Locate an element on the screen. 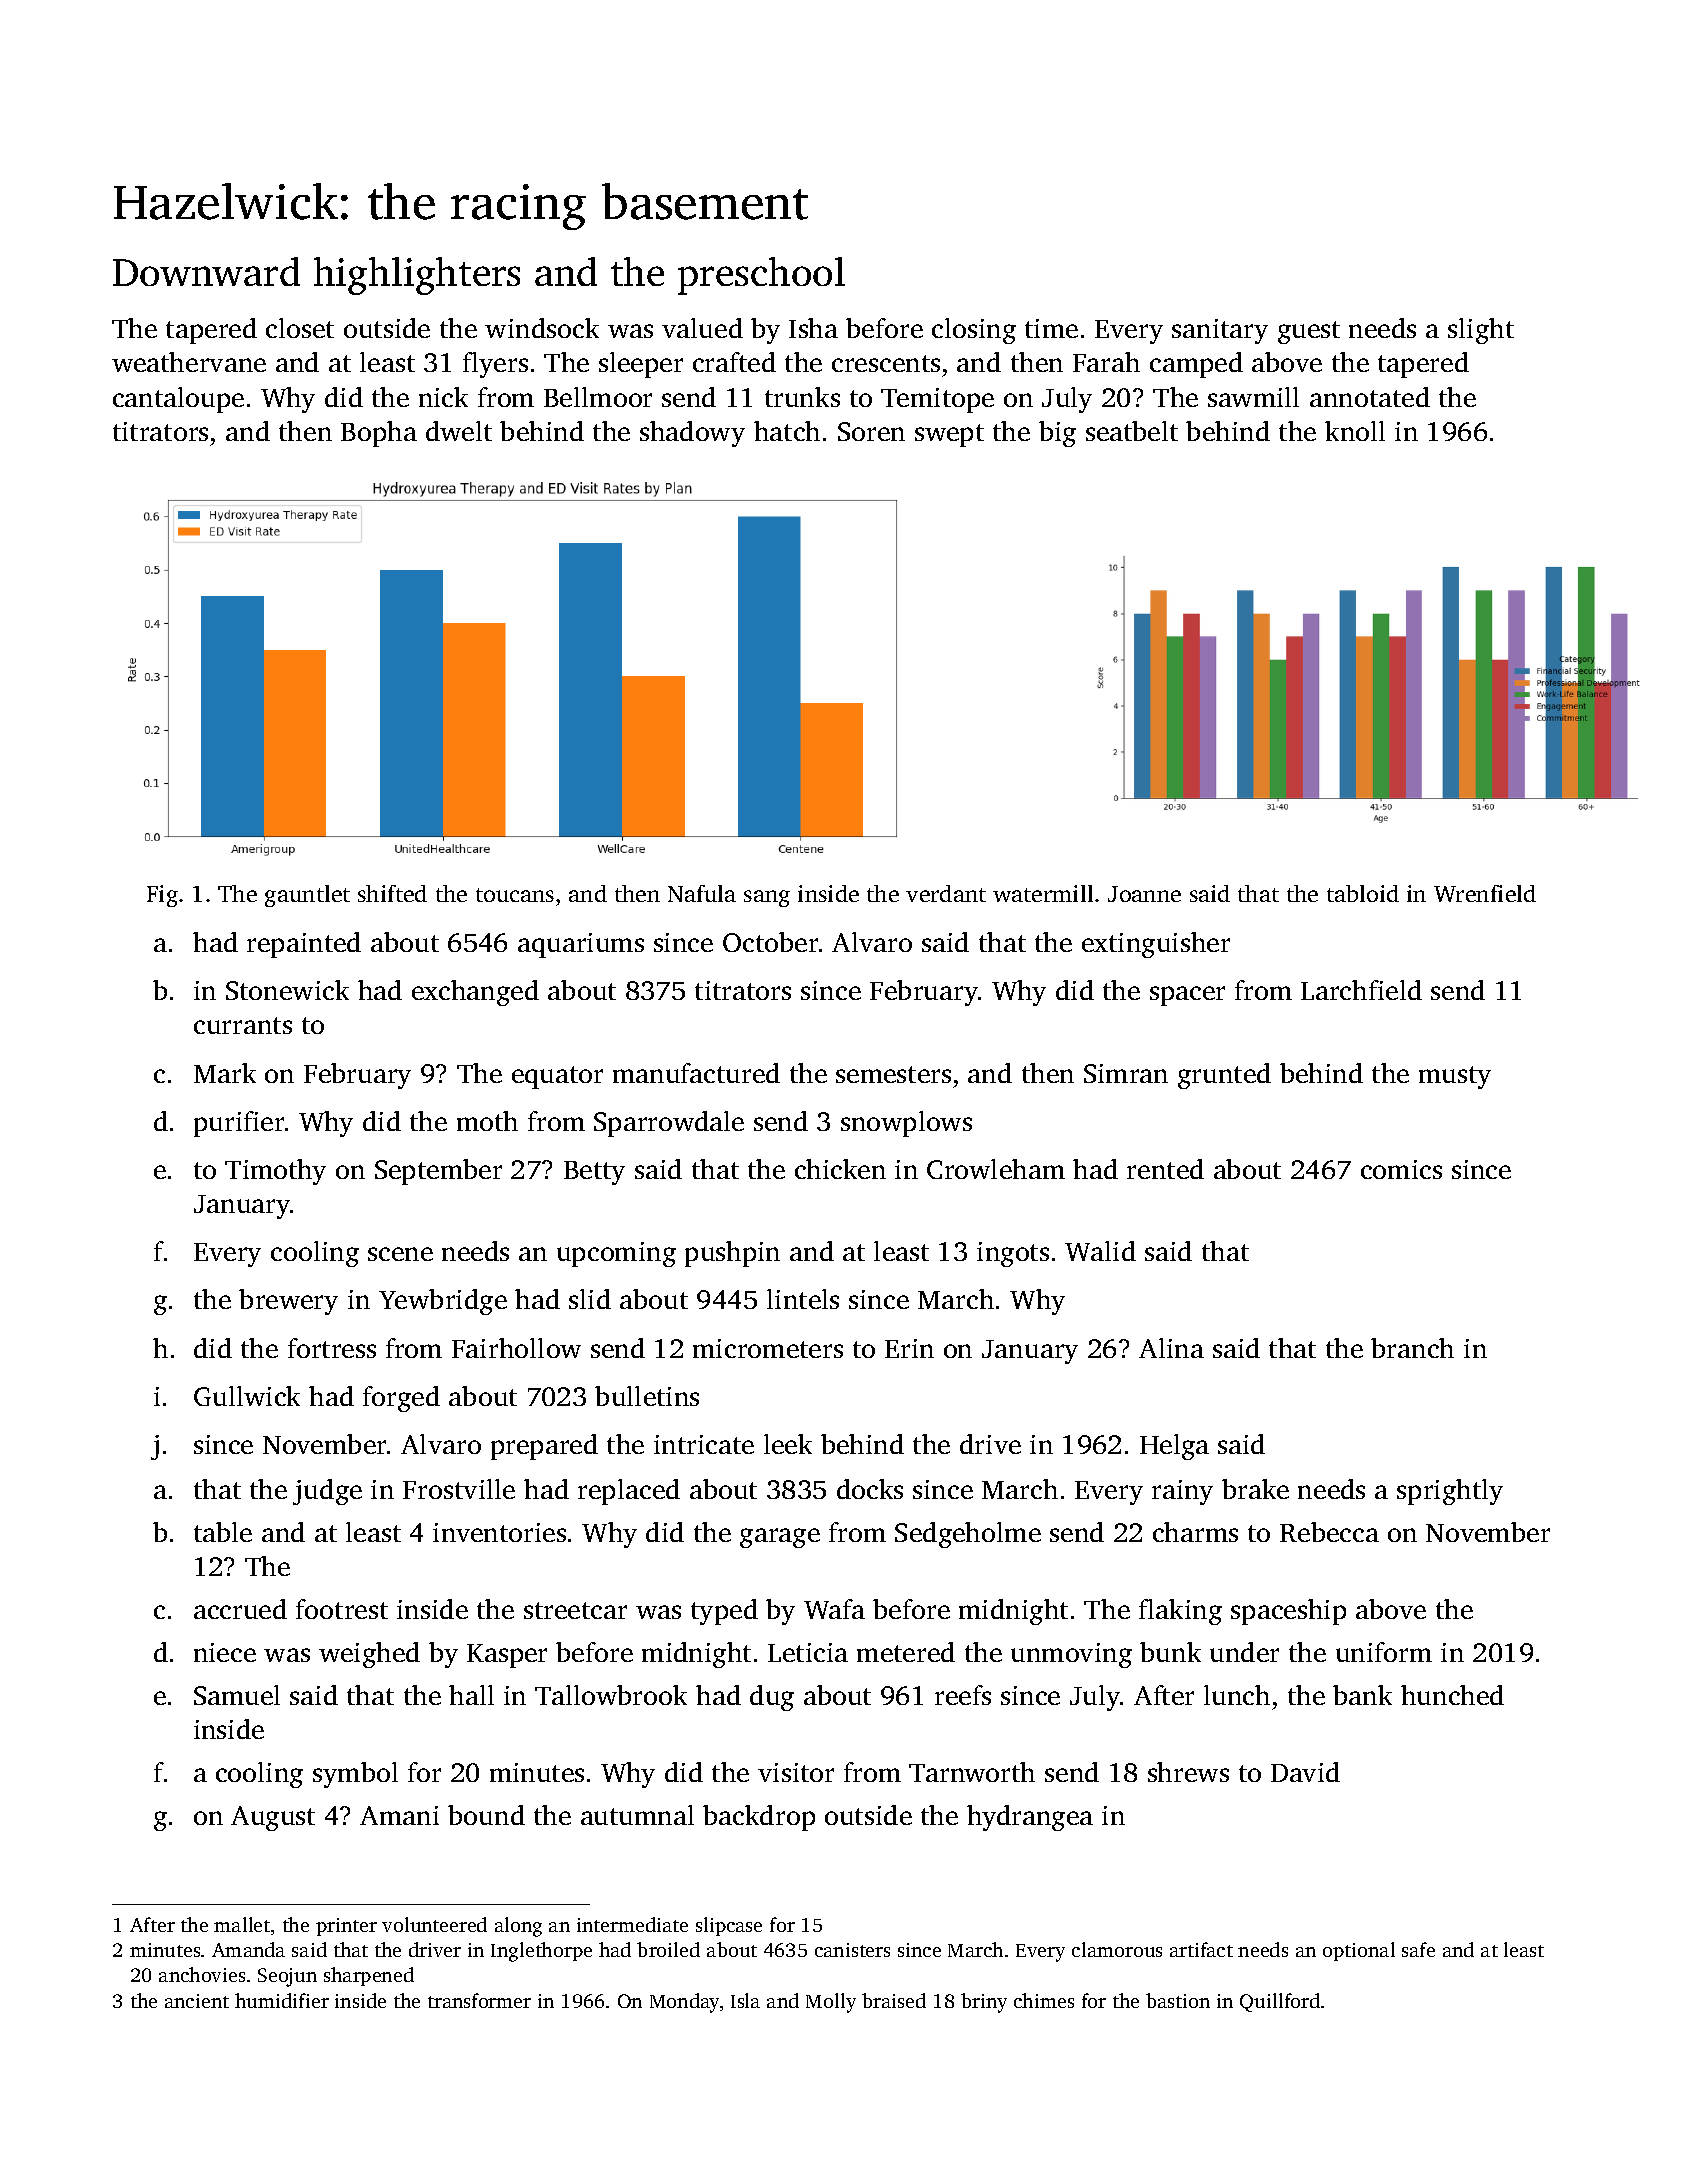 Image resolution: width=1683 pixels, height=2178 pixels. anchovies is located at coordinates (202, 1974).
